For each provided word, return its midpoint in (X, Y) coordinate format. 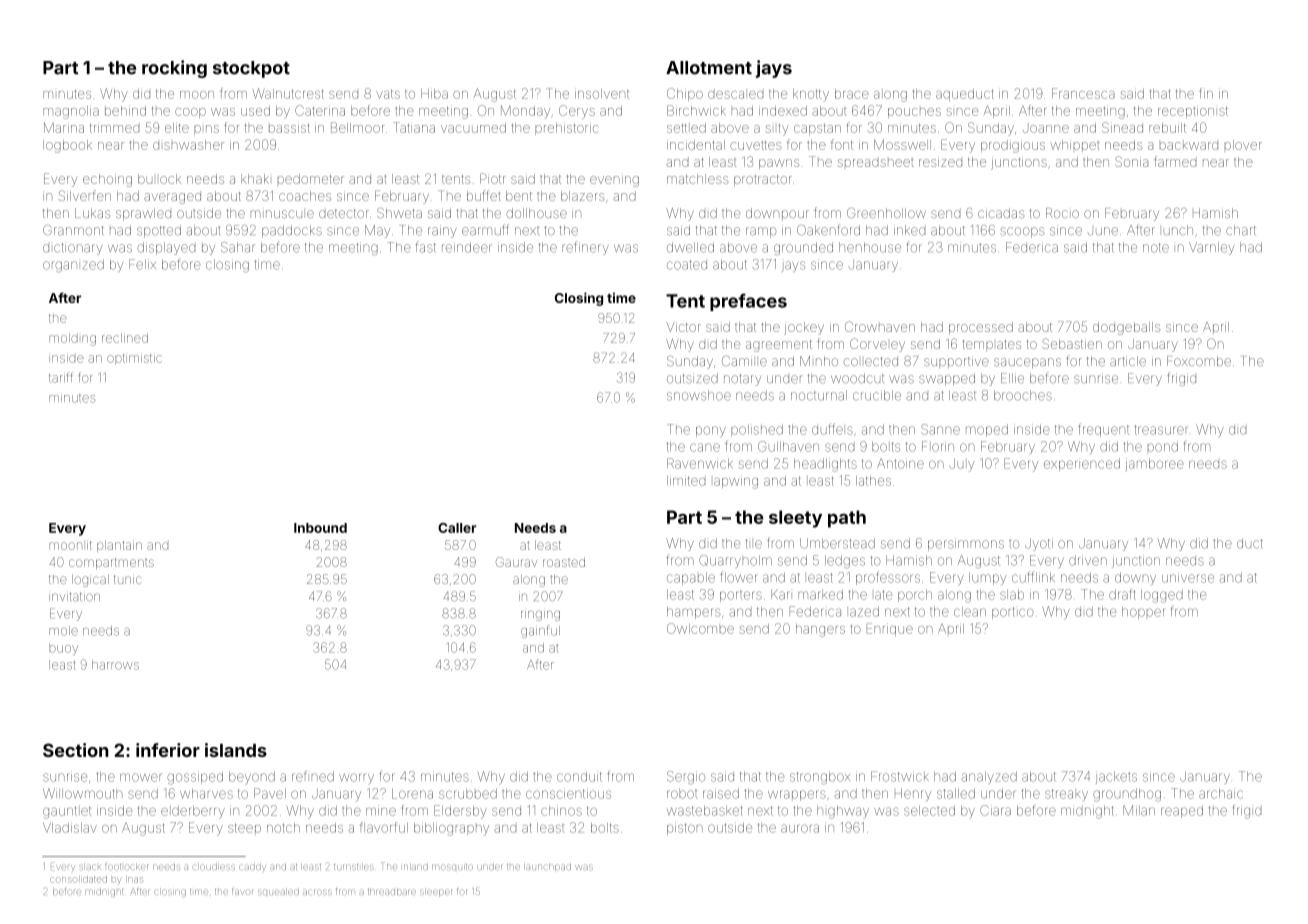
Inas (135, 880)
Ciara (995, 810)
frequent (1103, 430)
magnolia (71, 112)
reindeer (467, 247)
